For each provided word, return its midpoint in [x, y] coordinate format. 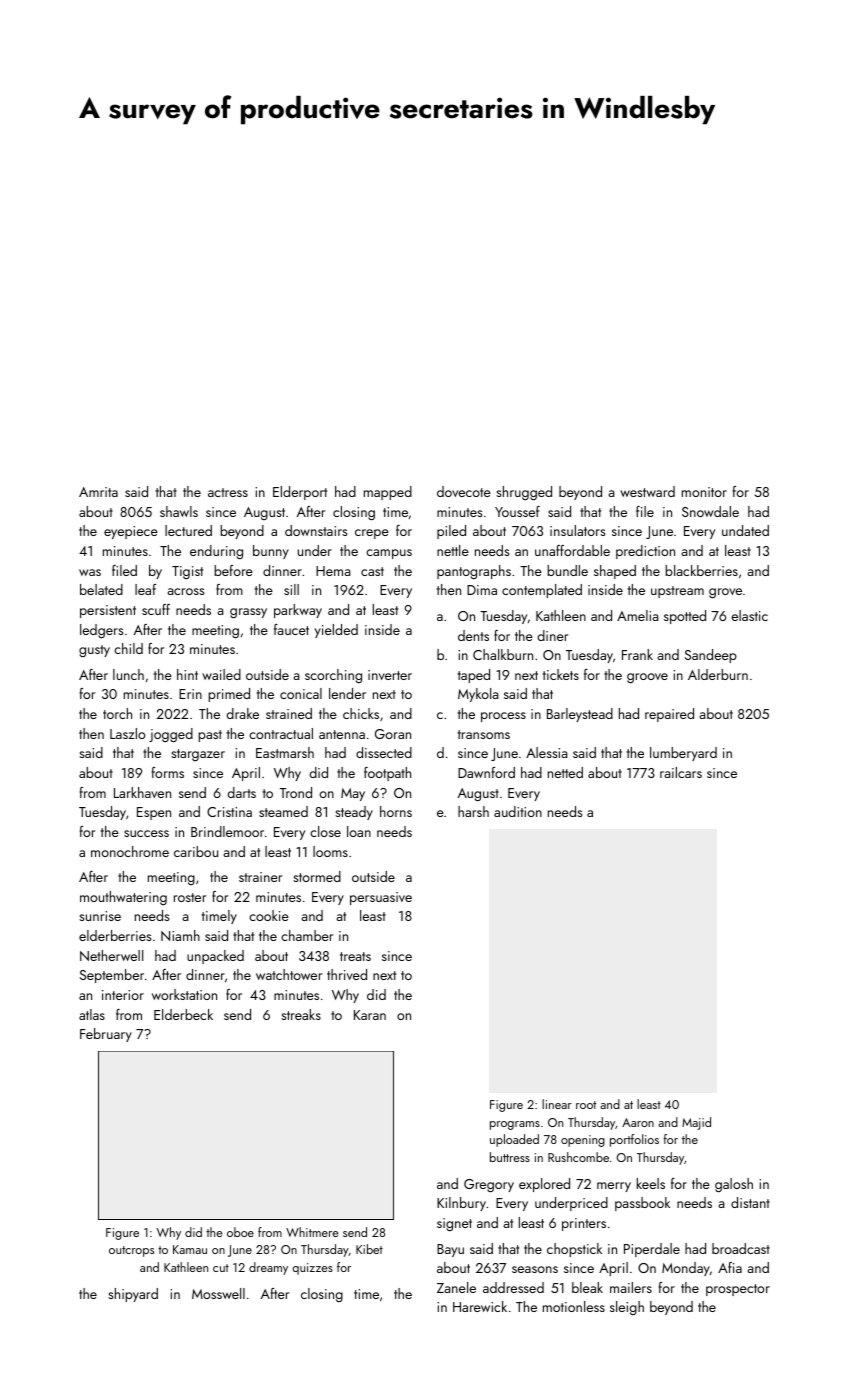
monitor [704, 492]
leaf [145, 589]
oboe [240, 1232]
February [106, 1035]
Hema [333, 571]
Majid [696, 1123]
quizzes [312, 1269]
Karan [370, 1015]
